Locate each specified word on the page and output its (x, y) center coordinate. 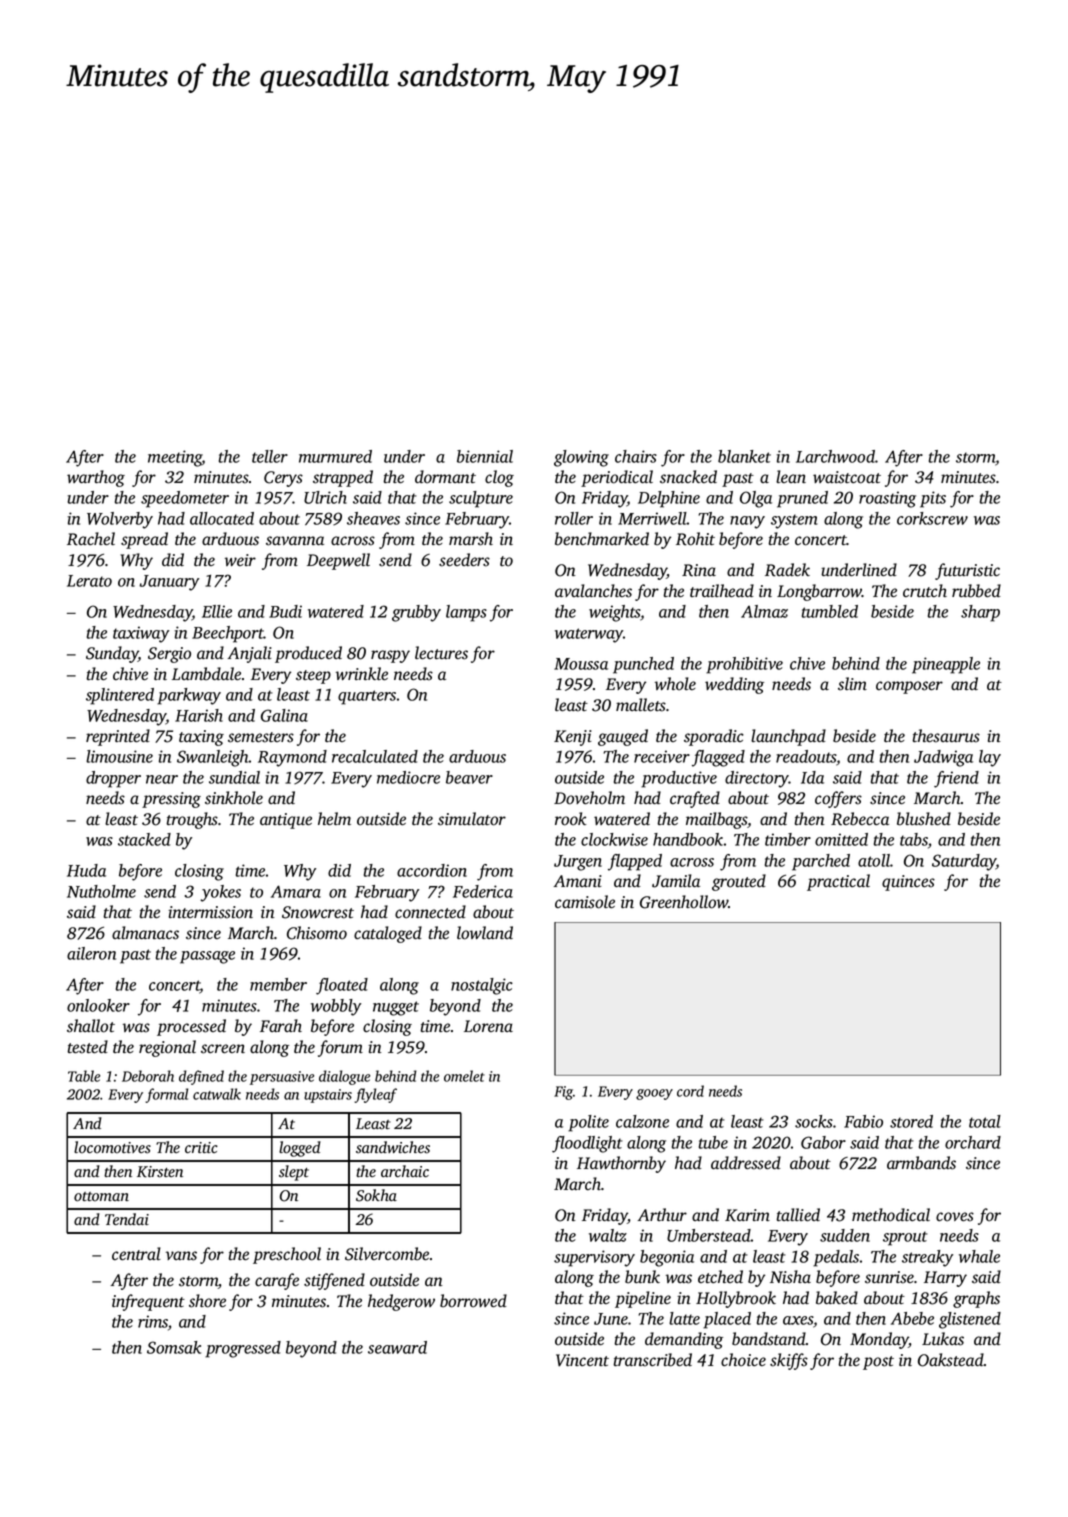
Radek (787, 570)
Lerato (89, 581)
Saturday (964, 862)
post (878, 1363)
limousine (119, 756)
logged (300, 1149)
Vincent (582, 1360)
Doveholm (589, 798)
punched (643, 665)
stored (911, 1121)
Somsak (174, 1347)
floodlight (587, 1144)
